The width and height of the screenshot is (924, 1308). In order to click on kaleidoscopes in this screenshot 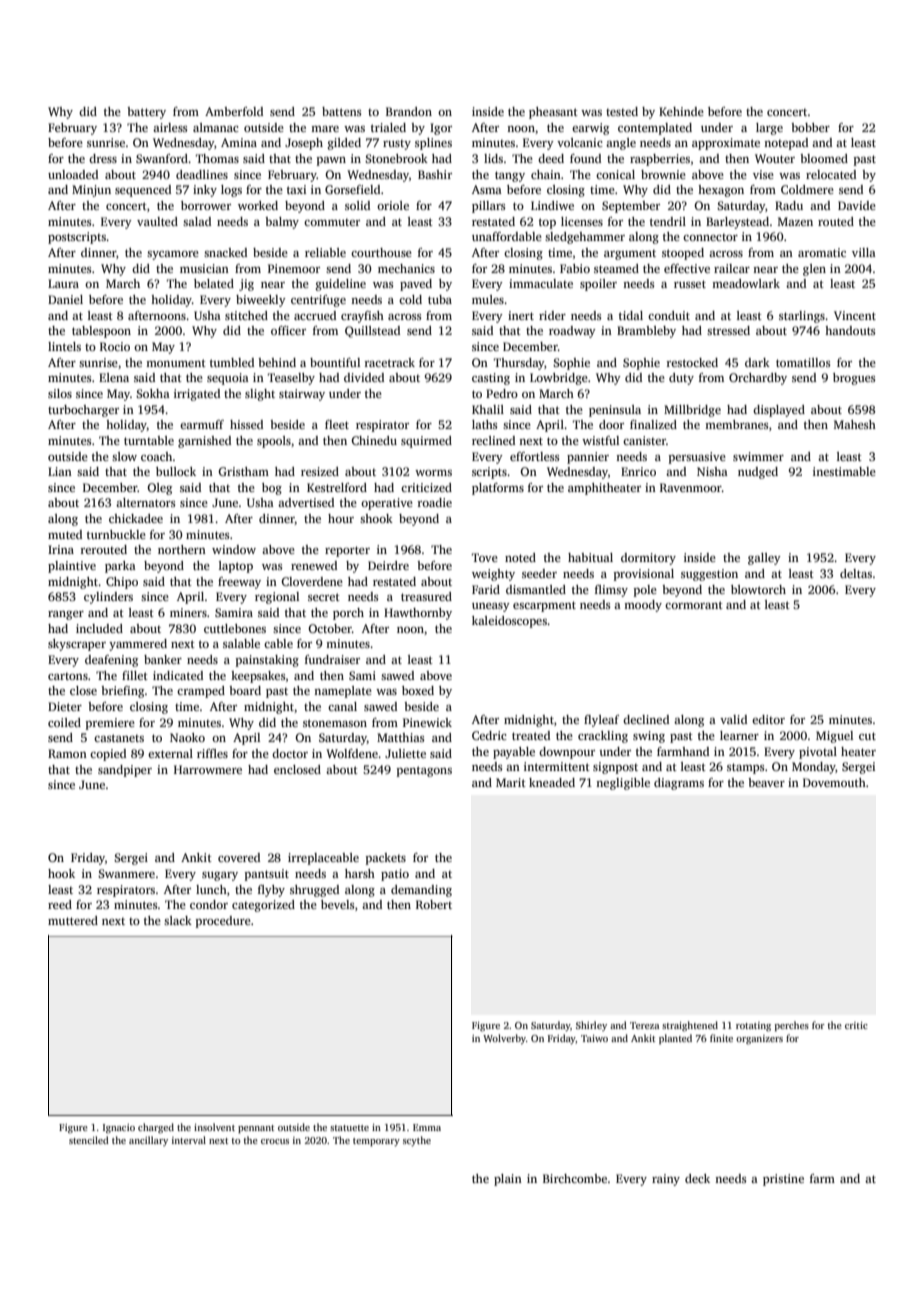, I will do `click(509, 622)`.
